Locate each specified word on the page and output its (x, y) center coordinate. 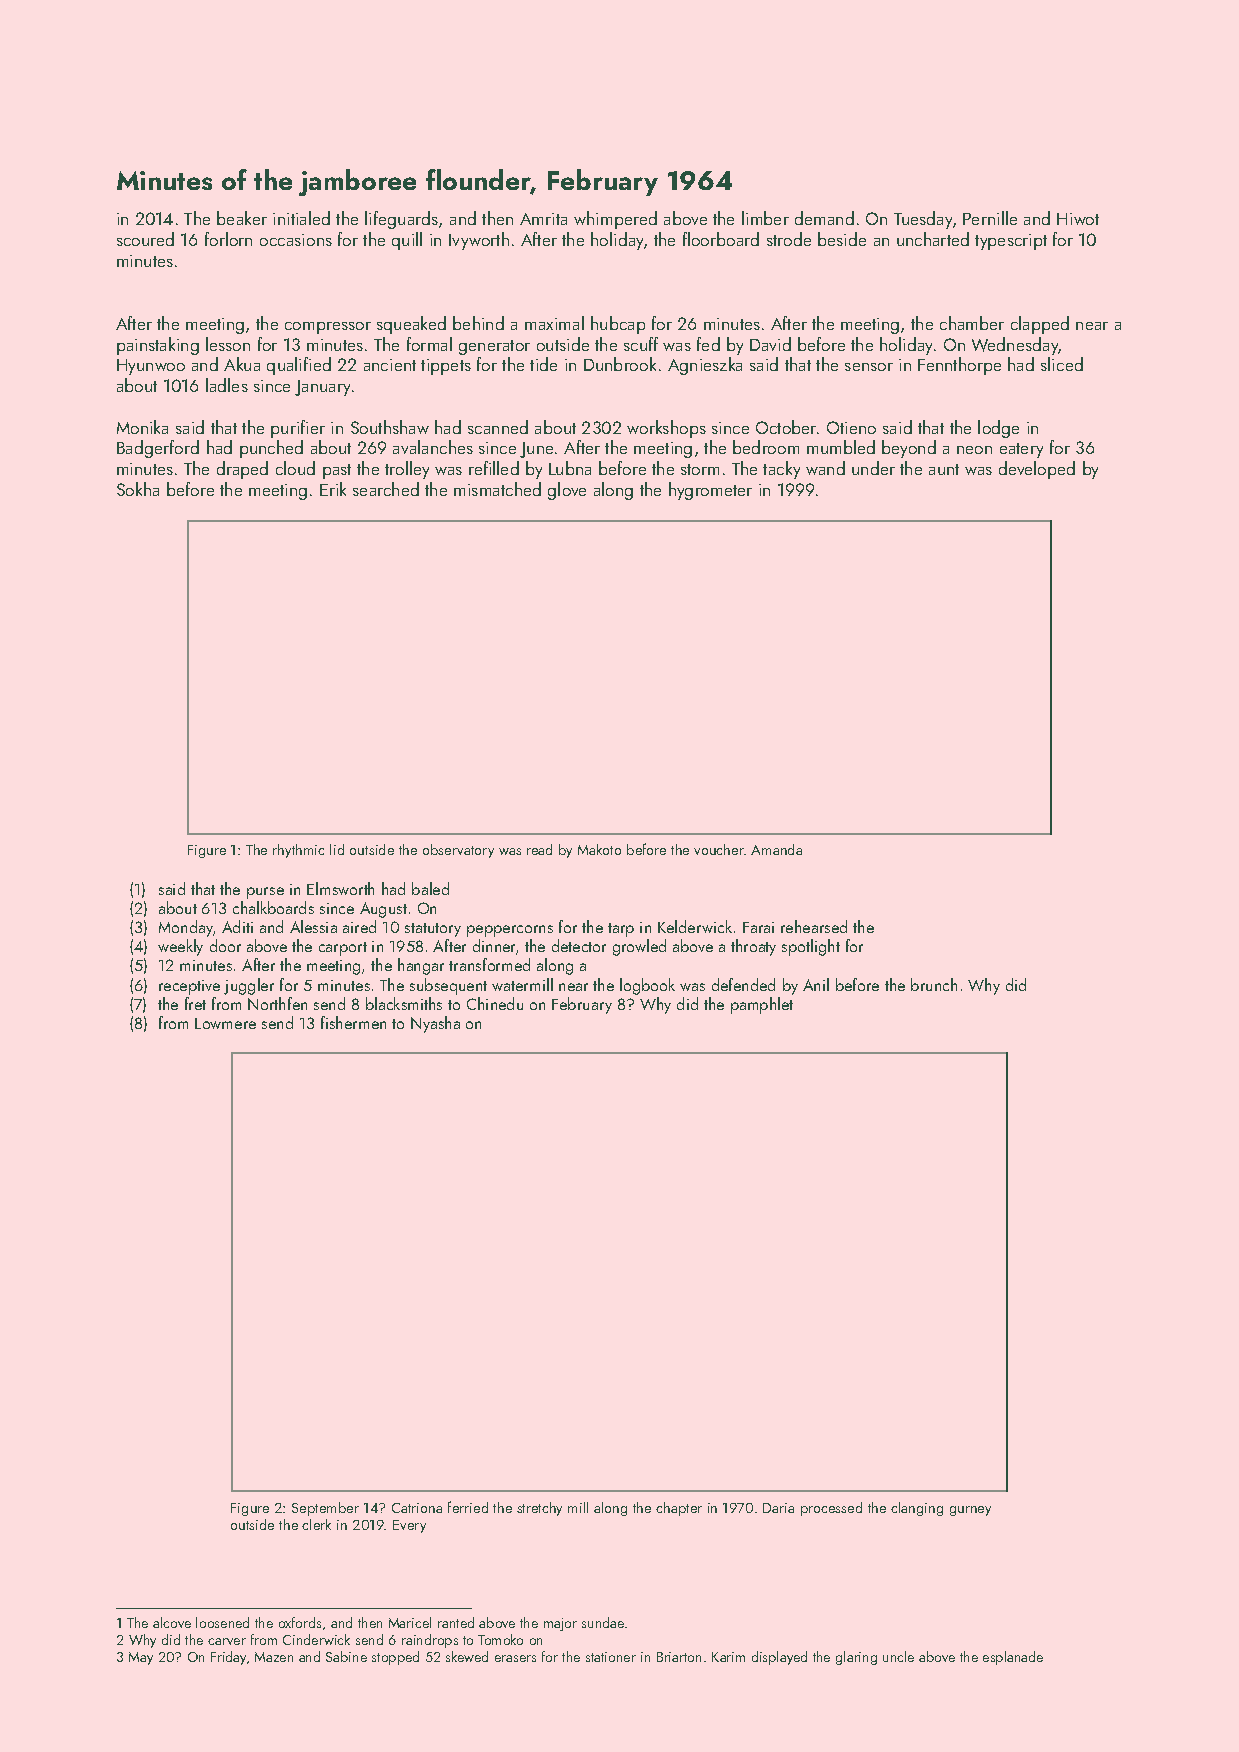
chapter (679, 1509)
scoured (145, 239)
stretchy (539, 1509)
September (325, 1509)
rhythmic (298, 851)
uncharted (933, 239)
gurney (970, 1511)
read (539, 849)
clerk (316, 1524)
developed (1037, 470)
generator (494, 347)
